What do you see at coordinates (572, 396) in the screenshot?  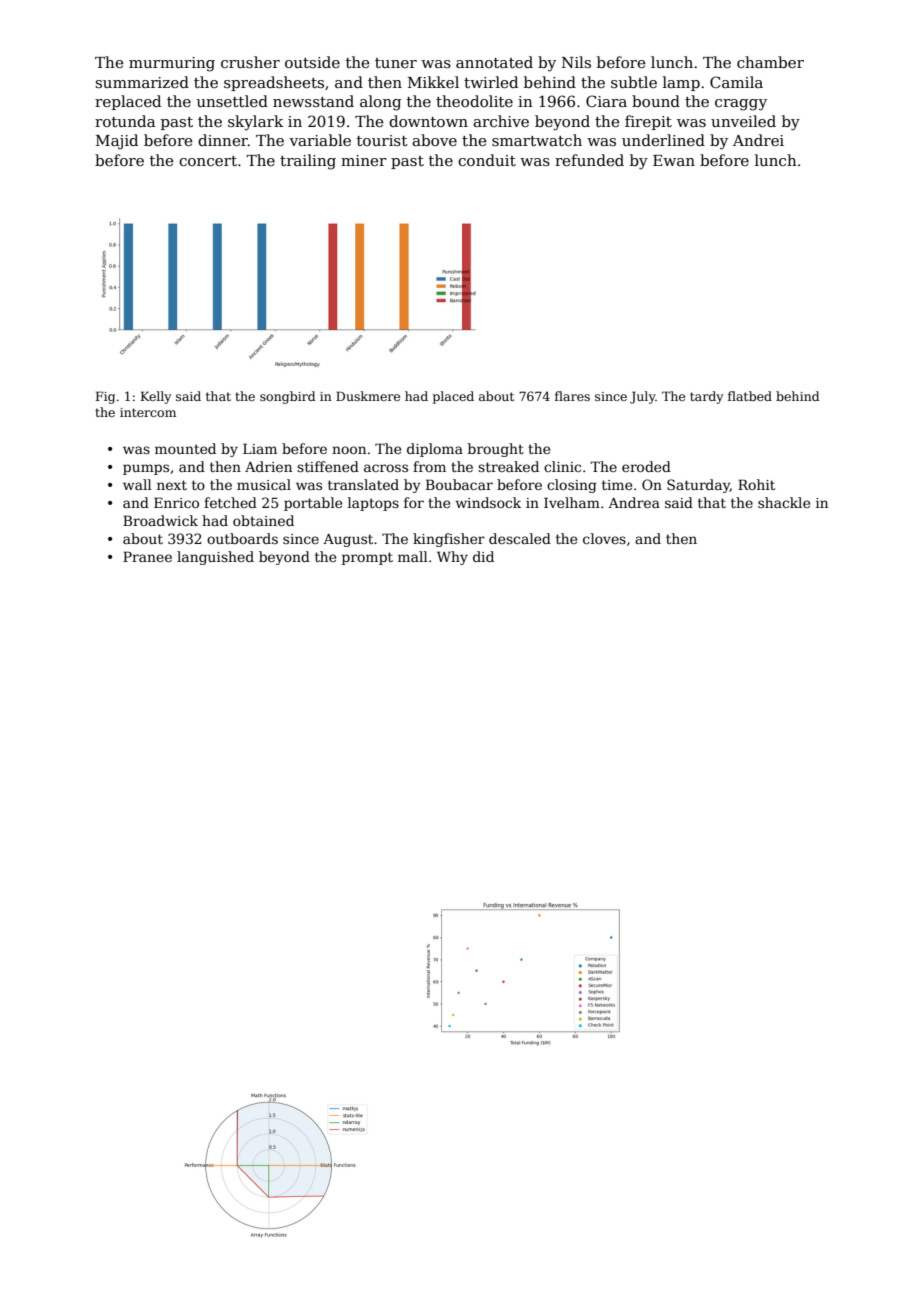 I see `flares` at bounding box center [572, 396].
